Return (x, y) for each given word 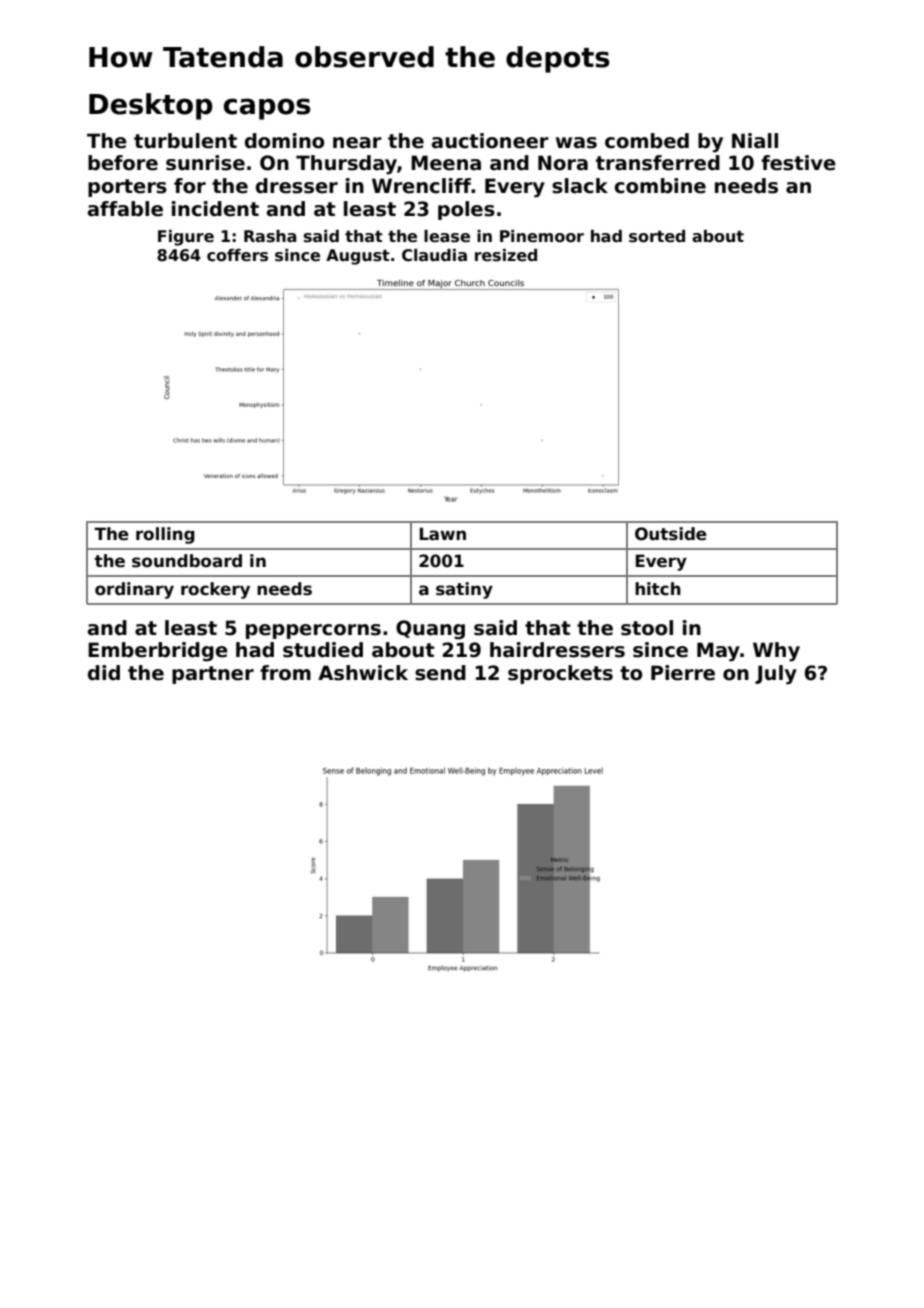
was (576, 143)
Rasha (270, 236)
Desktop (151, 106)
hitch (658, 589)
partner (213, 675)
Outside (671, 534)
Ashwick (363, 673)
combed (647, 141)
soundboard (187, 561)
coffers (237, 255)
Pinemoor (542, 236)
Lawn (443, 534)
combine (660, 186)
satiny (464, 590)
